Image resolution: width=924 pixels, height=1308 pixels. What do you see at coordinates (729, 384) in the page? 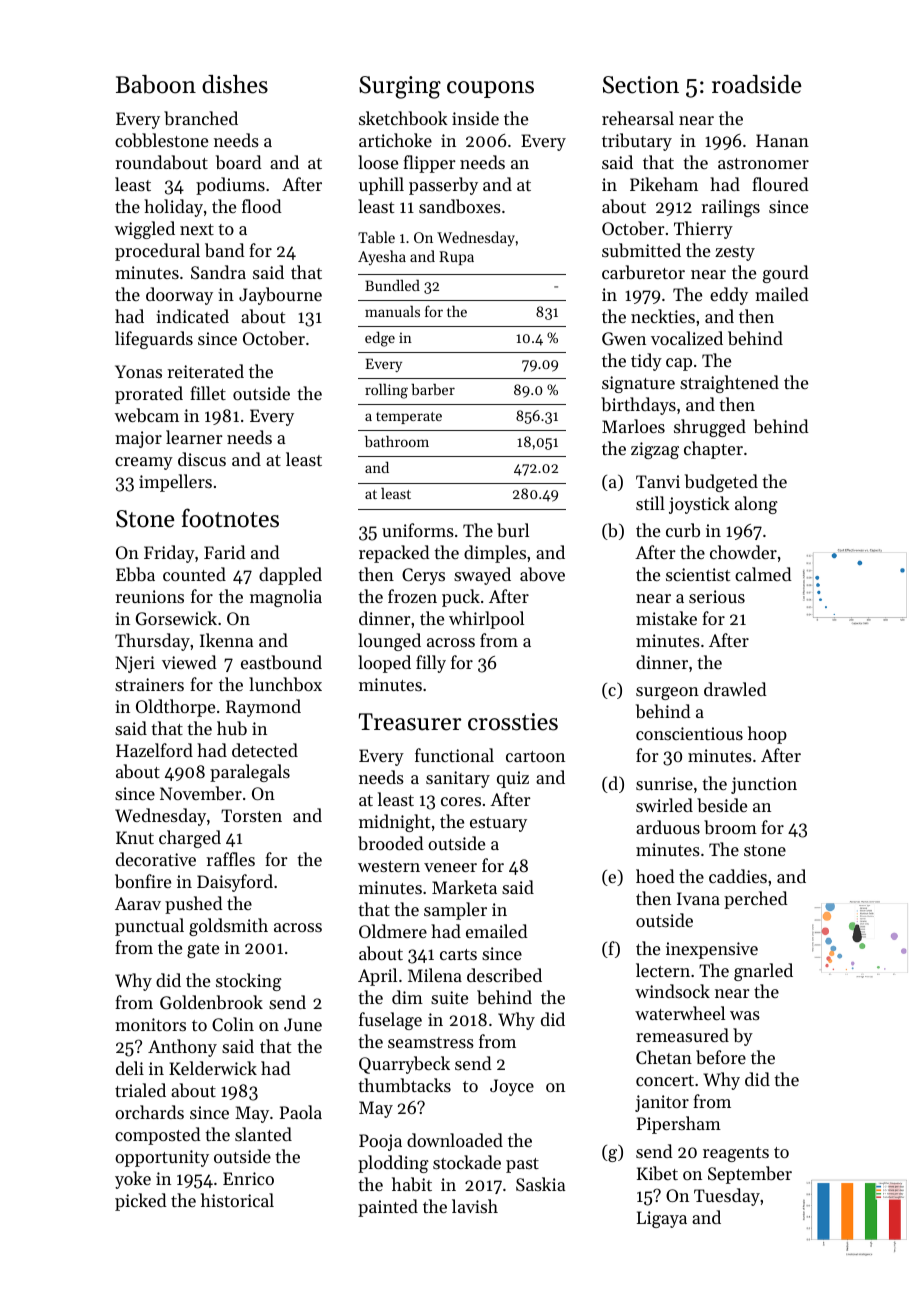
I see `straightened` at bounding box center [729, 384].
